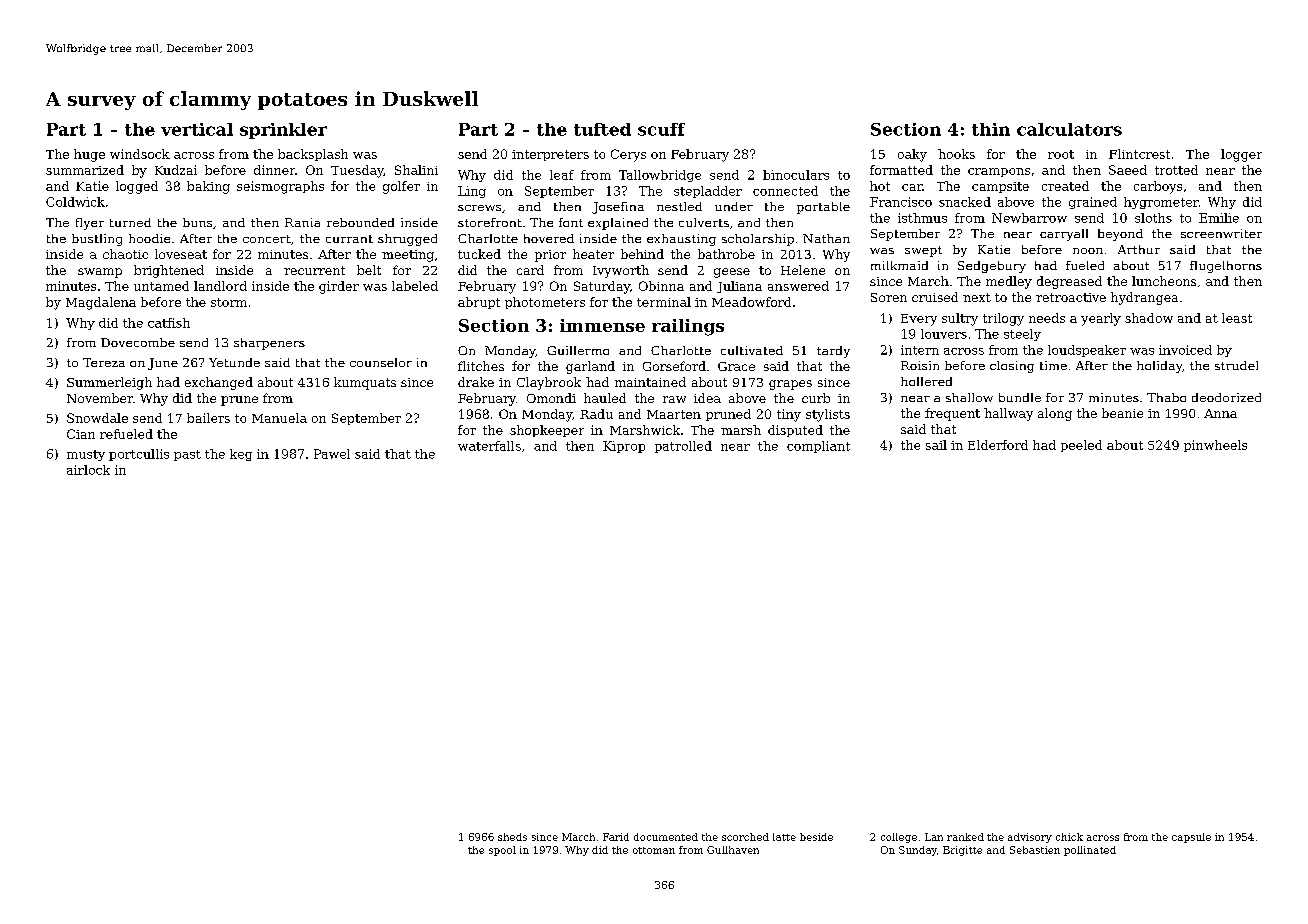 The width and height of the screenshot is (1308, 924). I want to click on tufted, so click(602, 129).
